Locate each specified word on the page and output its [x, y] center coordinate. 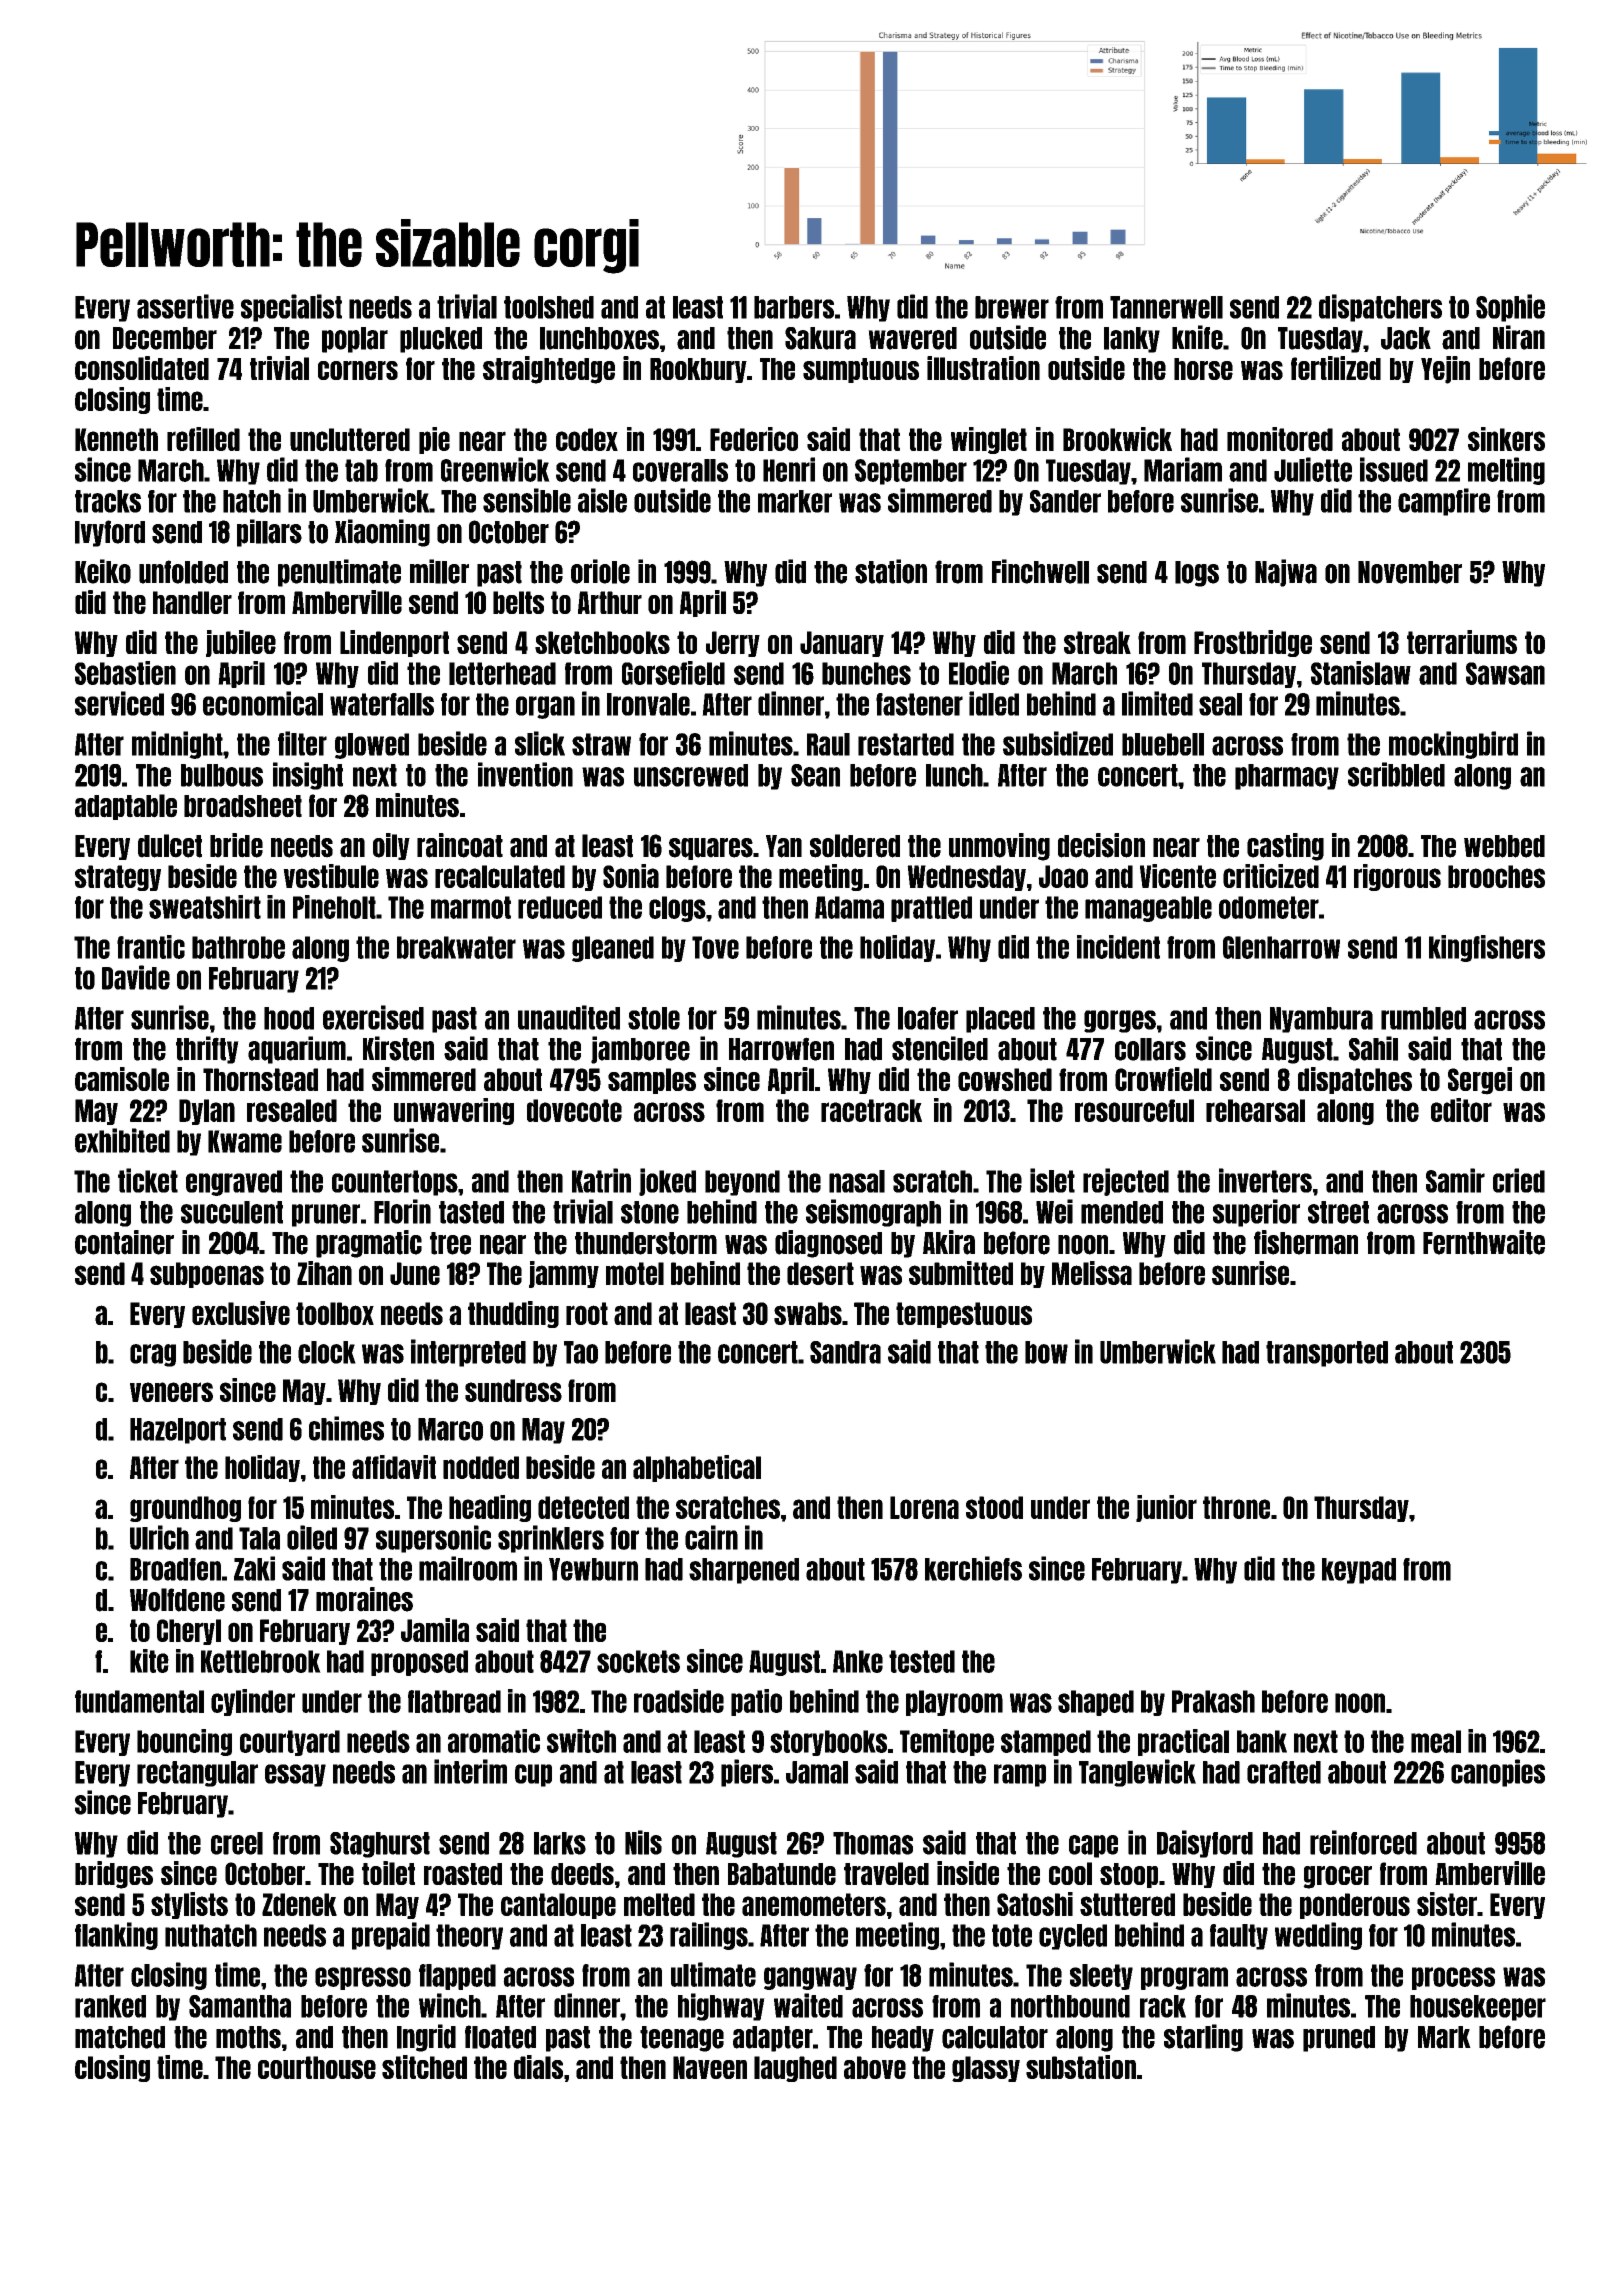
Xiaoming [382, 533]
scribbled [1396, 774]
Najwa [1286, 573]
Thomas [873, 1843]
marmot [471, 907]
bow [1046, 1352]
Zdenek [299, 1904]
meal [1436, 1741]
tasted [471, 1212]
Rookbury [698, 370]
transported [1327, 1354]
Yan [784, 846]
